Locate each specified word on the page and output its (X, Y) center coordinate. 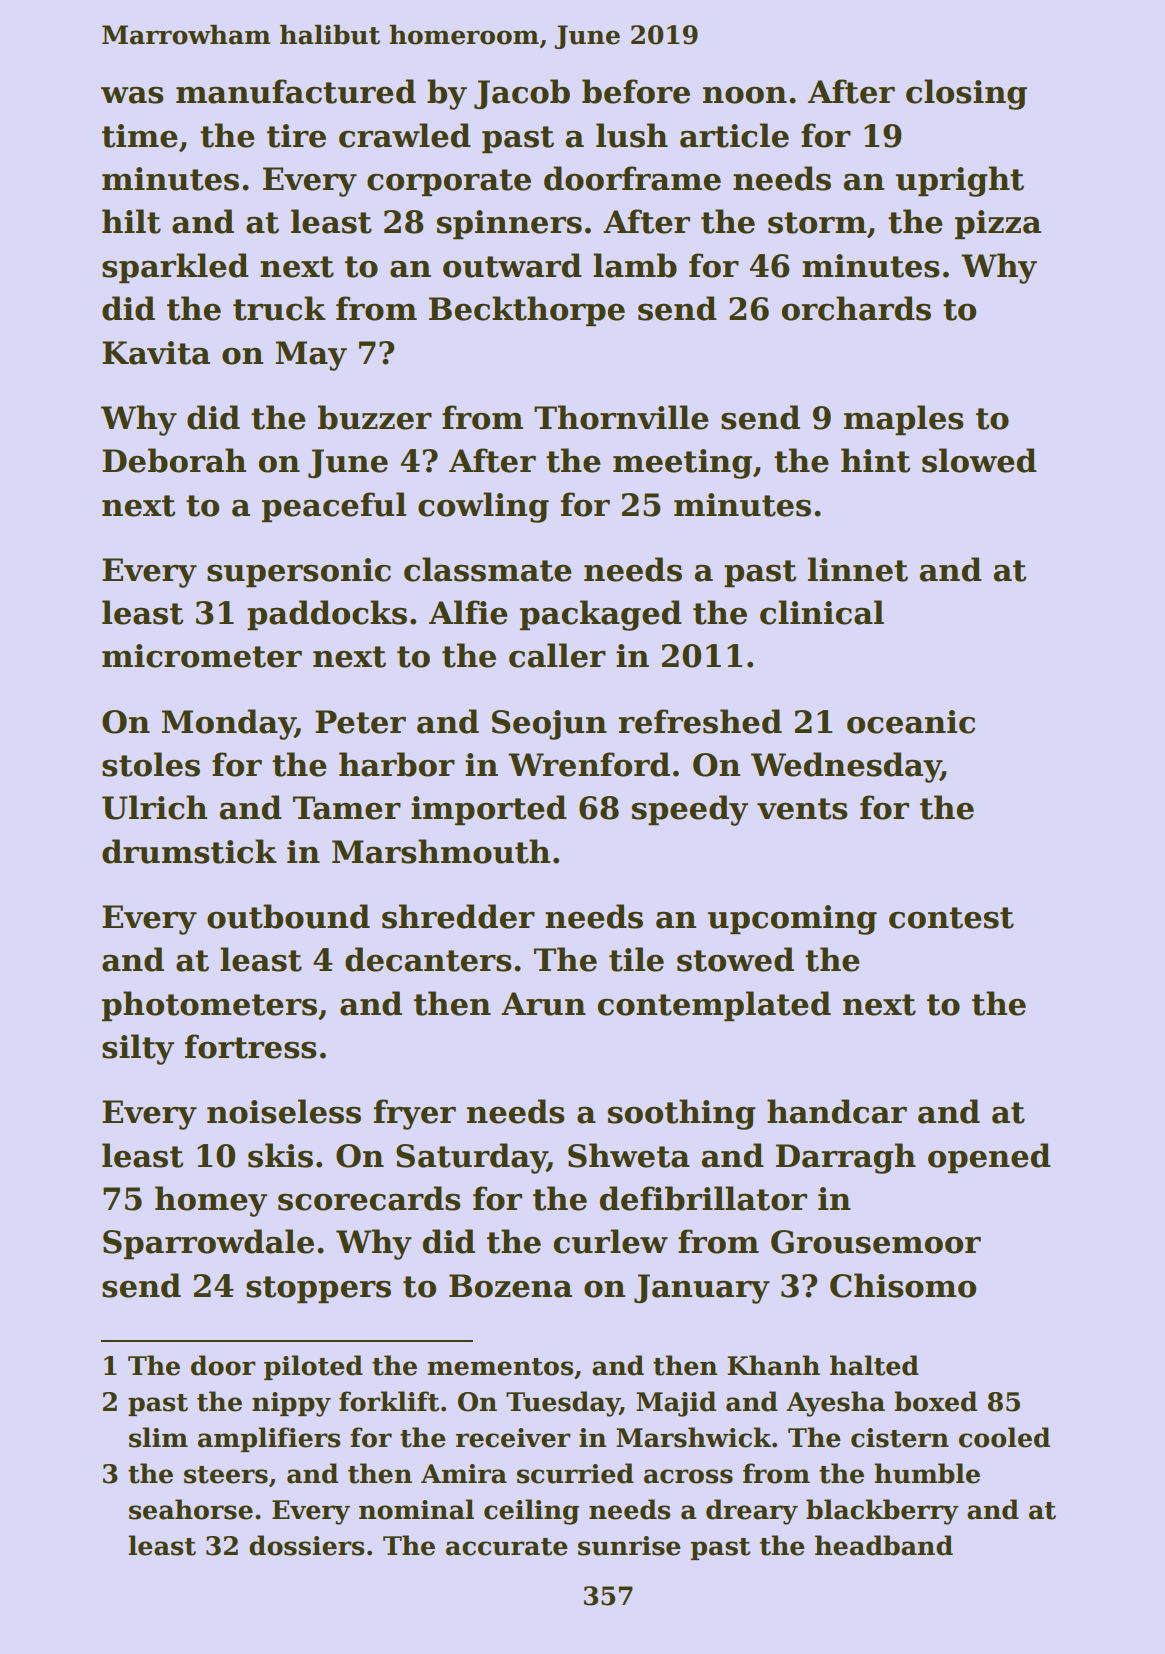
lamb (635, 265)
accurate (506, 1547)
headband (884, 1545)
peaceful (334, 507)
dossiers (306, 1545)
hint (875, 460)
